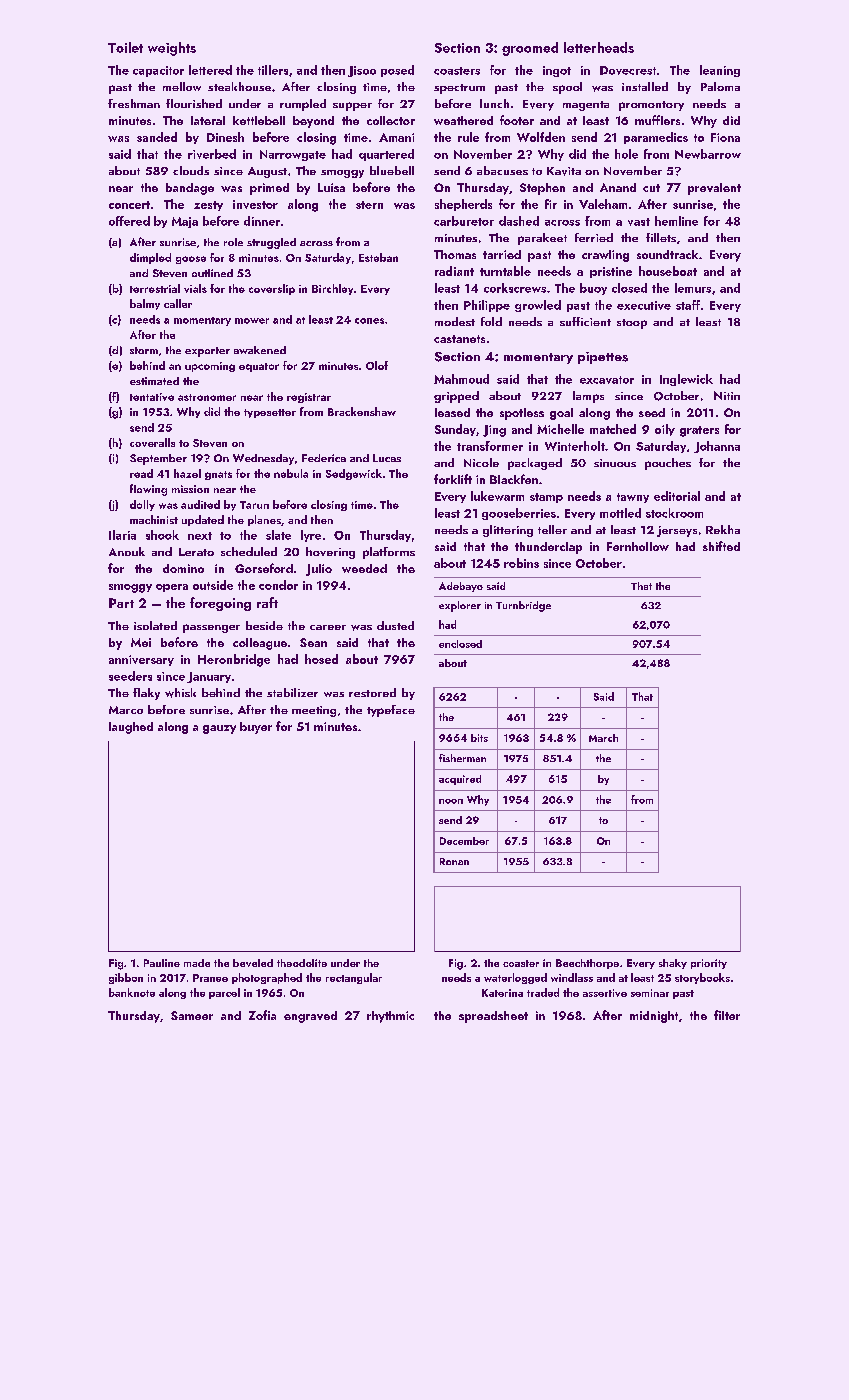  Describe the element at coordinates (459, 89) in the document. I see `spectrum` at that location.
